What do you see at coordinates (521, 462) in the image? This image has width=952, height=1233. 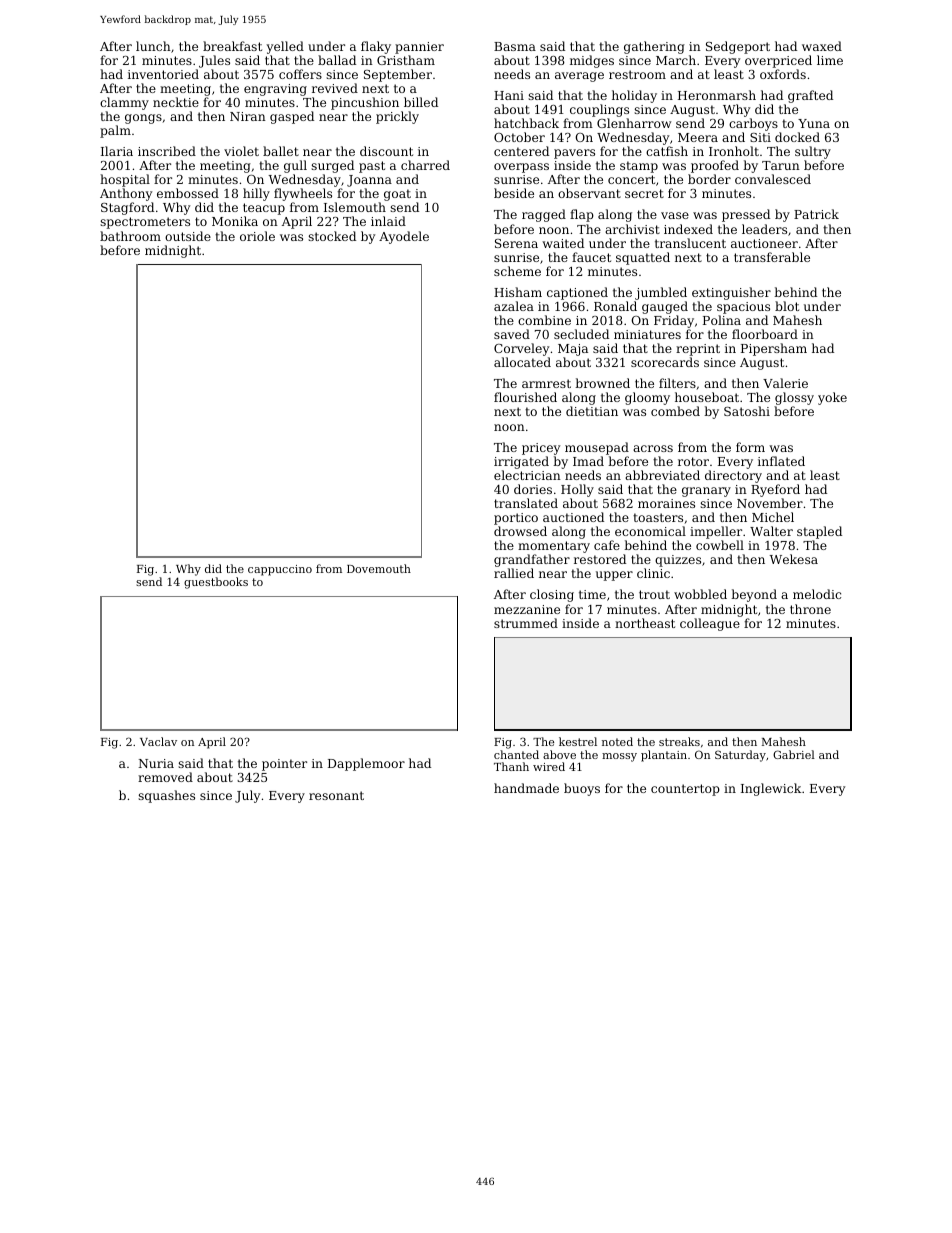 I see `irrigated` at bounding box center [521, 462].
